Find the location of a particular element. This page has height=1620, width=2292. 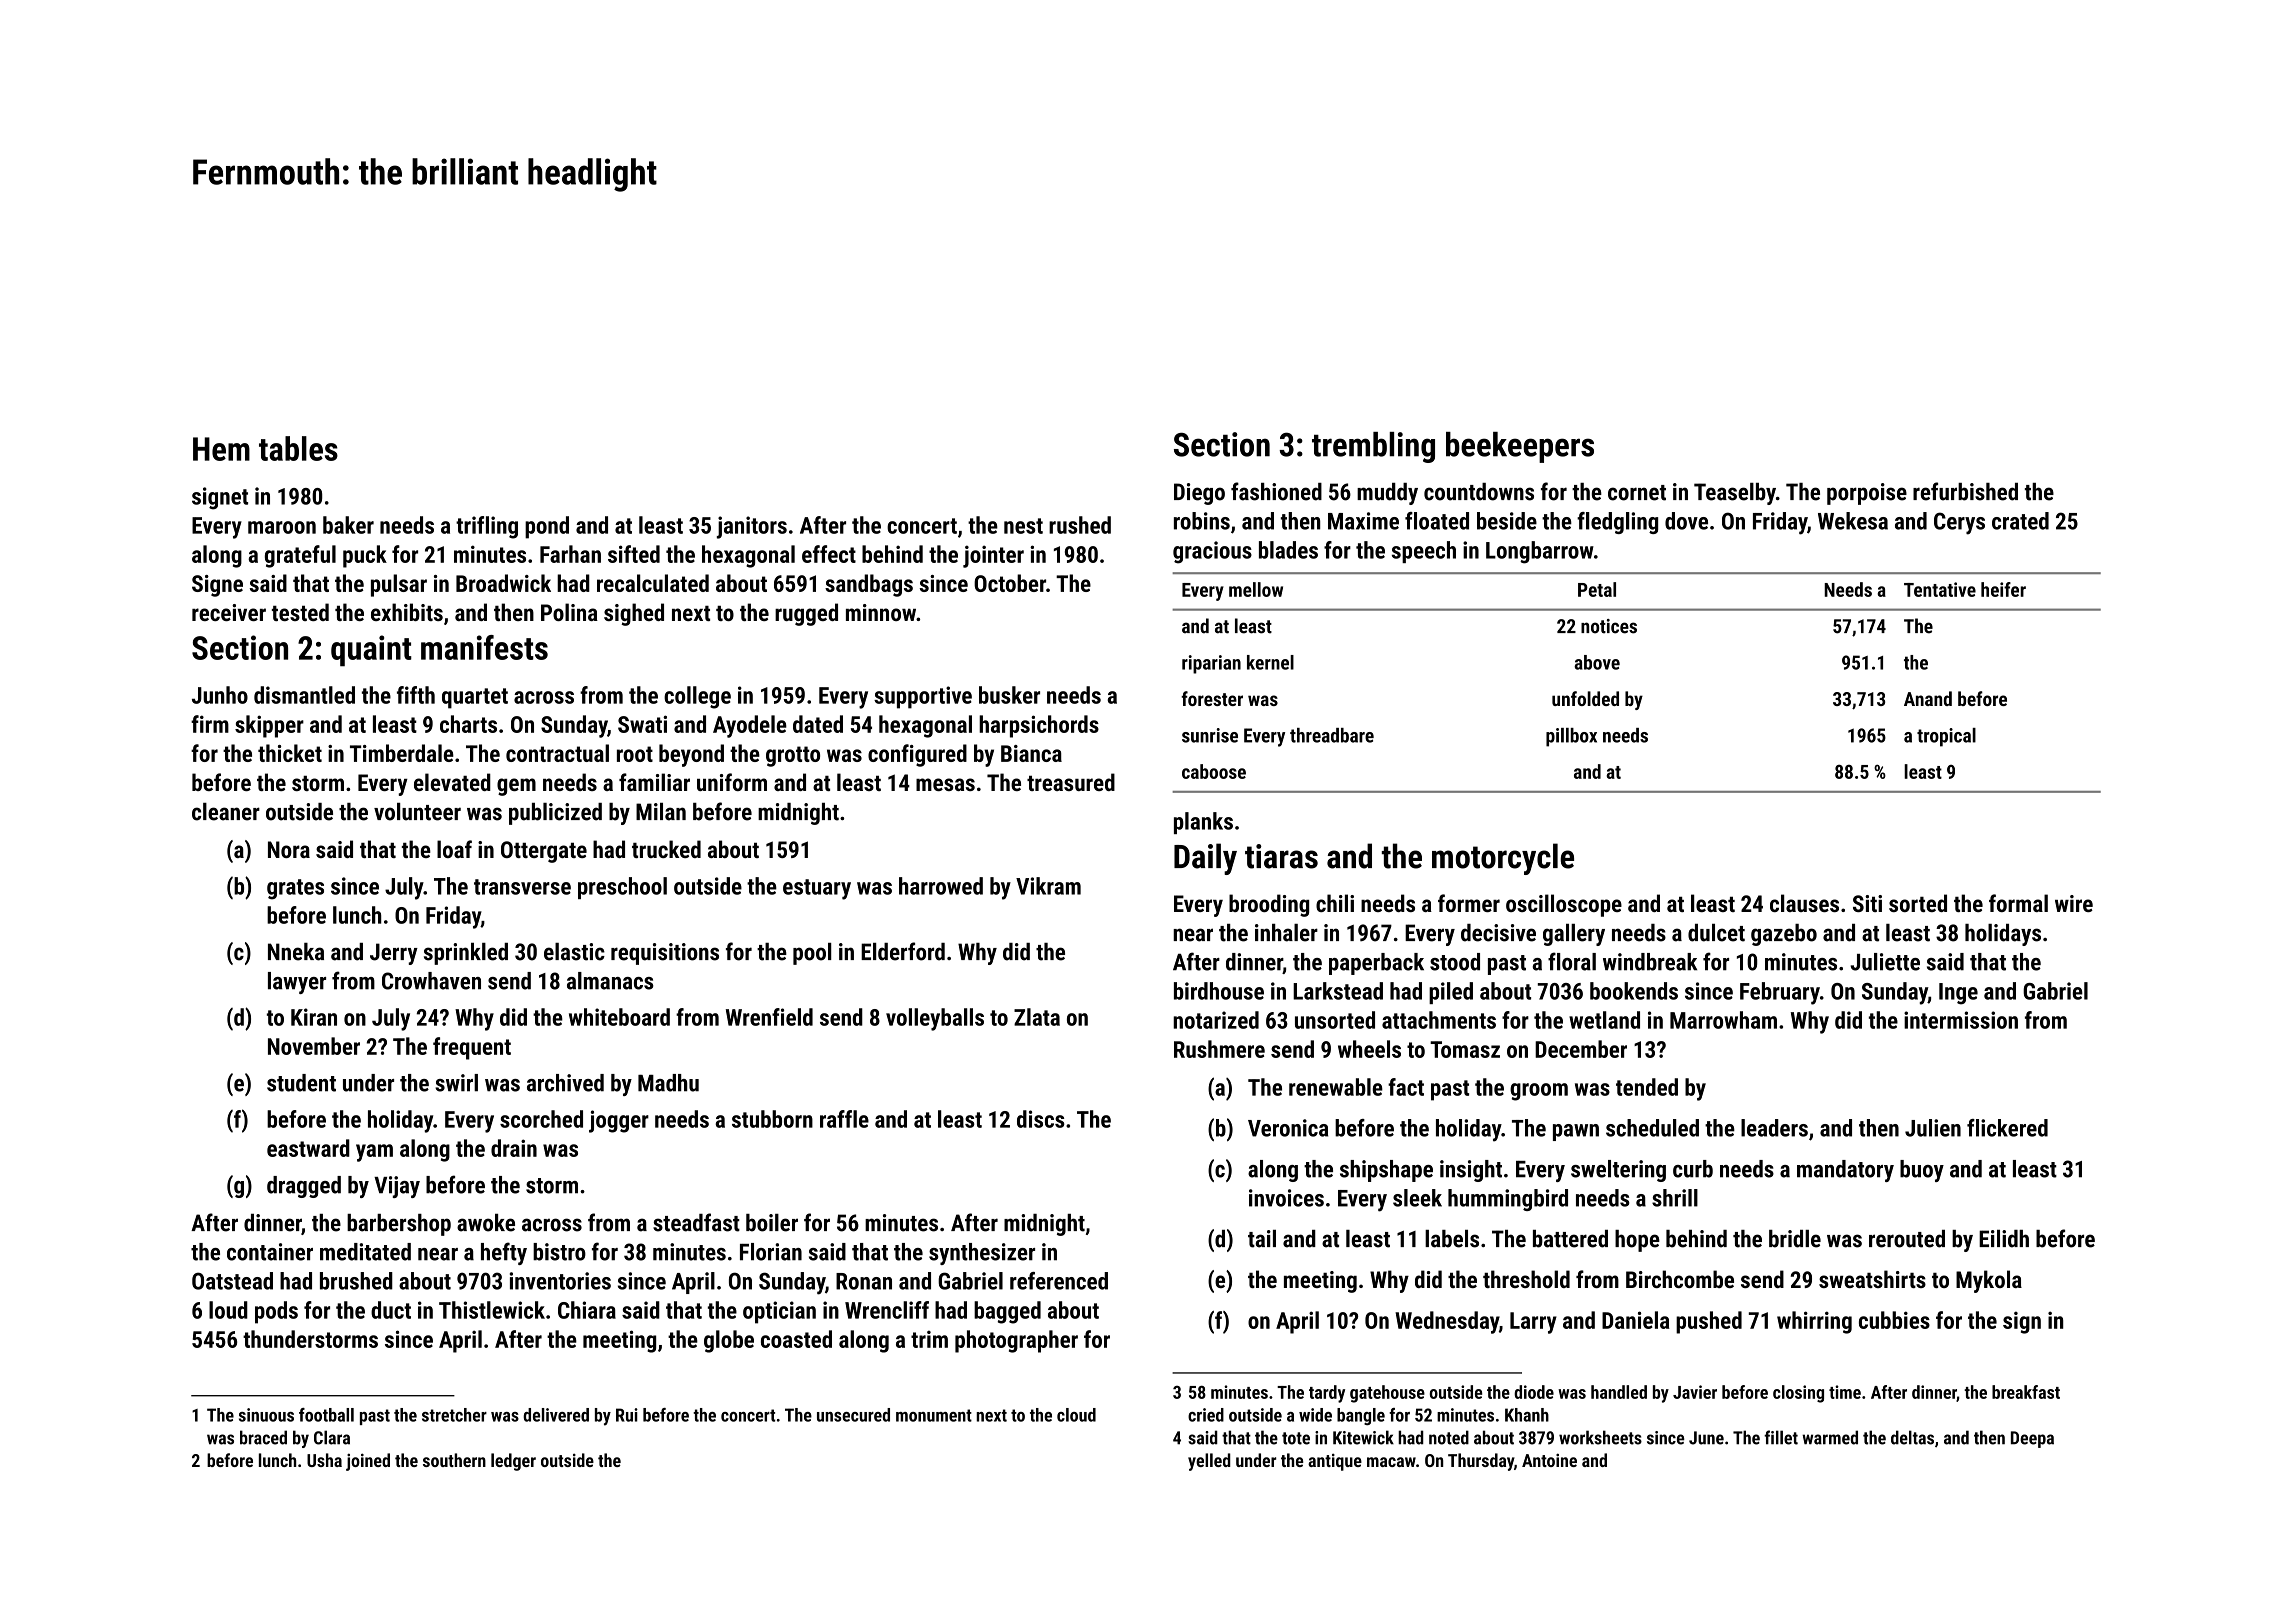

unfolded is located at coordinates (1585, 698).
